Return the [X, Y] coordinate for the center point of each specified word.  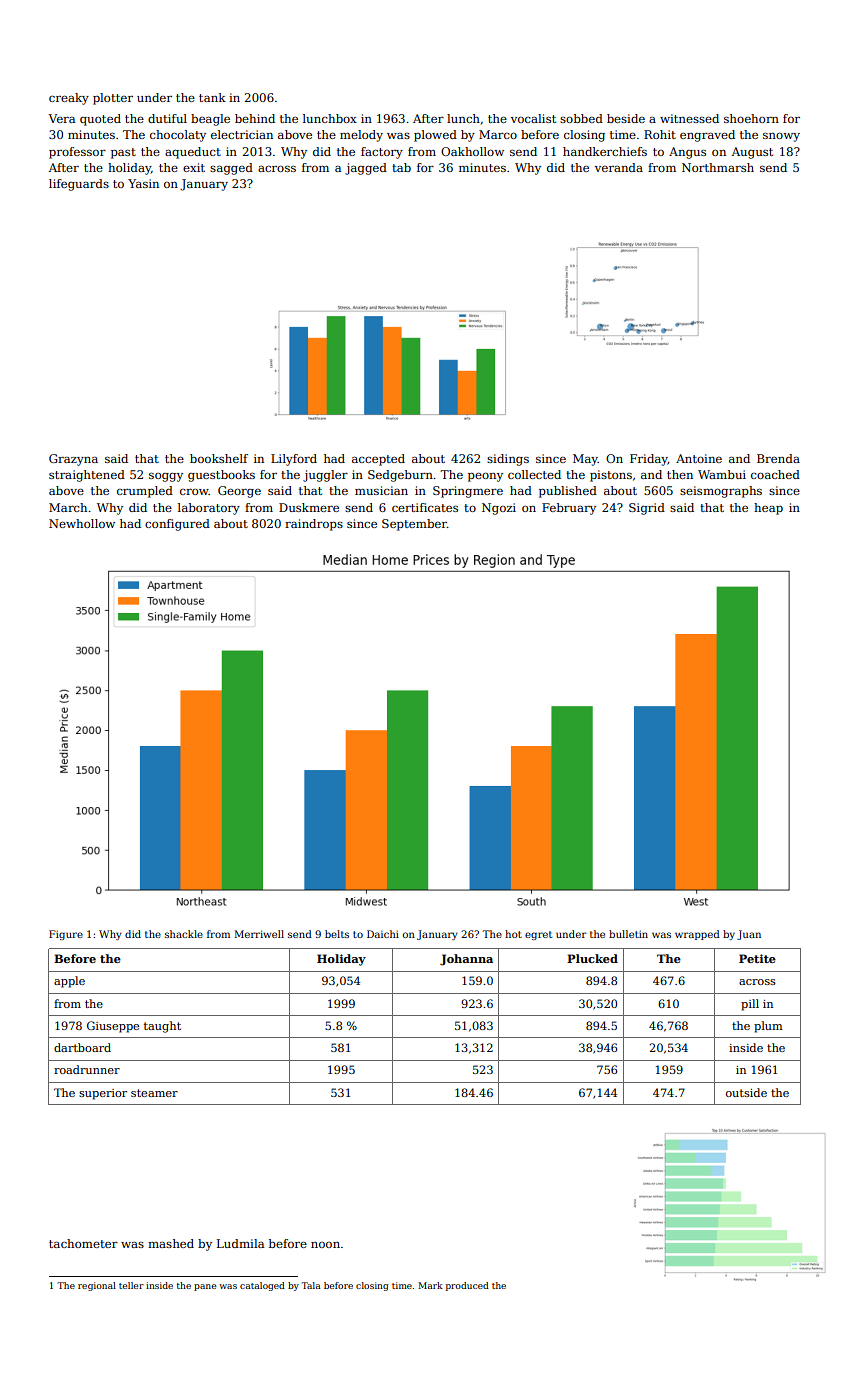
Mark [430, 1285]
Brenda [778, 458]
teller [131, 1285]
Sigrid [647, 509]
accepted [378, 460]
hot [513, 934]
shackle [184, 934]
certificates [425, 507]
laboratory [209, 509]
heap [768, 509]
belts [337, 934]
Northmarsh [718, 167]
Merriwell [259, 934]
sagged [231, 169]
